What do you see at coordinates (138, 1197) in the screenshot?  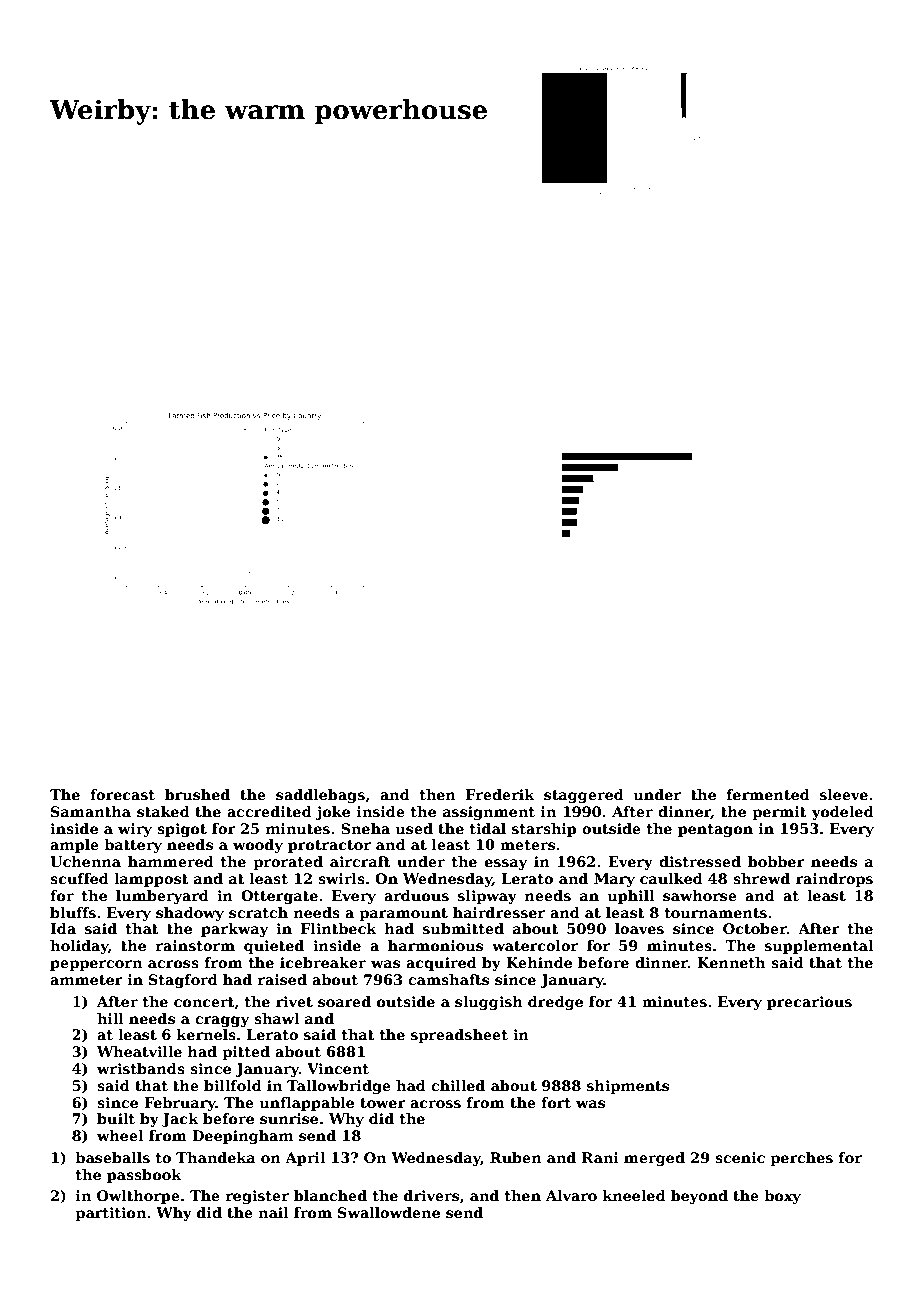 I see `Owlthorpe` at bounding box center [138, 1197].
